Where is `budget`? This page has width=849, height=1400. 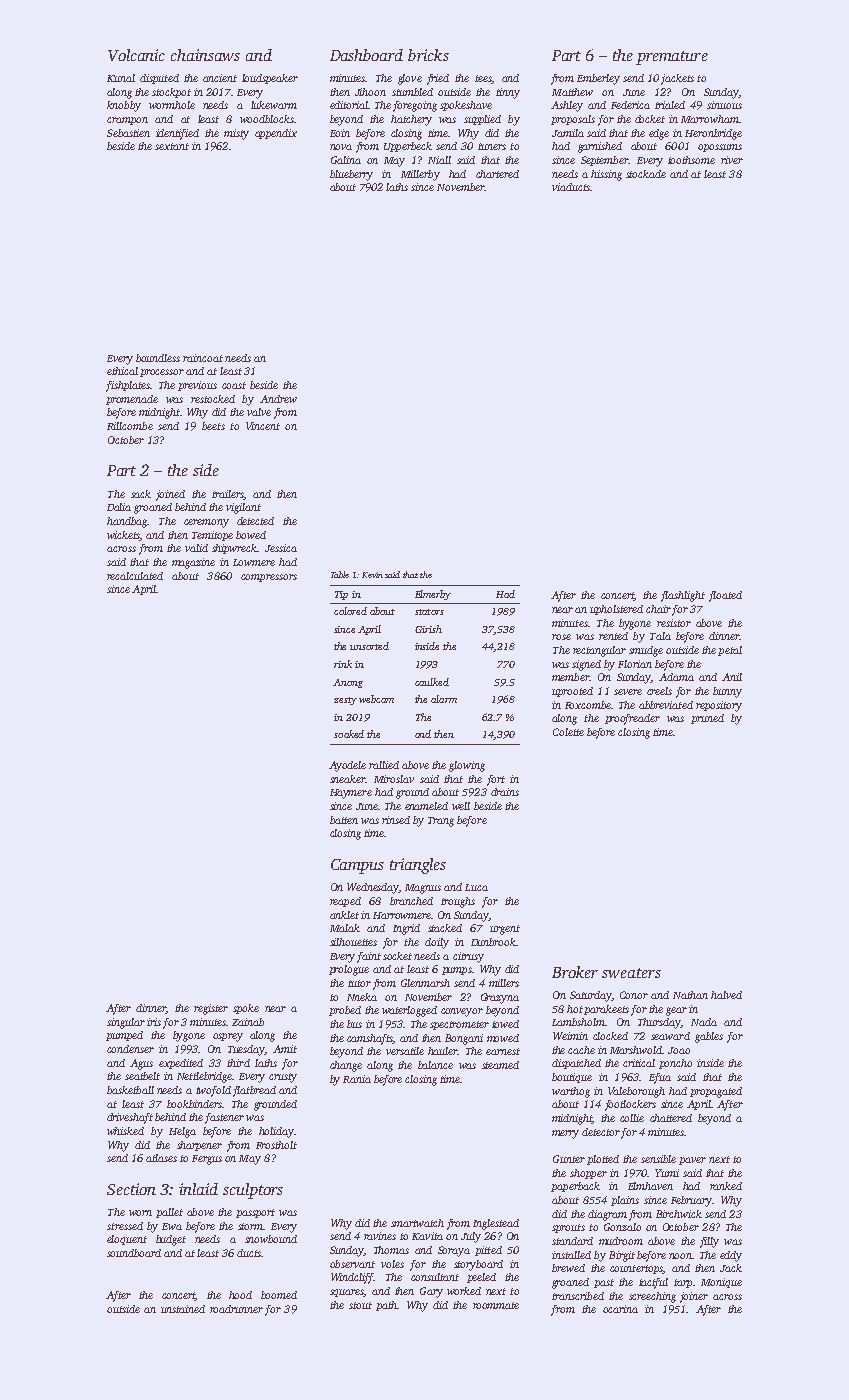
budget is located at coordinates (171, 1240).
